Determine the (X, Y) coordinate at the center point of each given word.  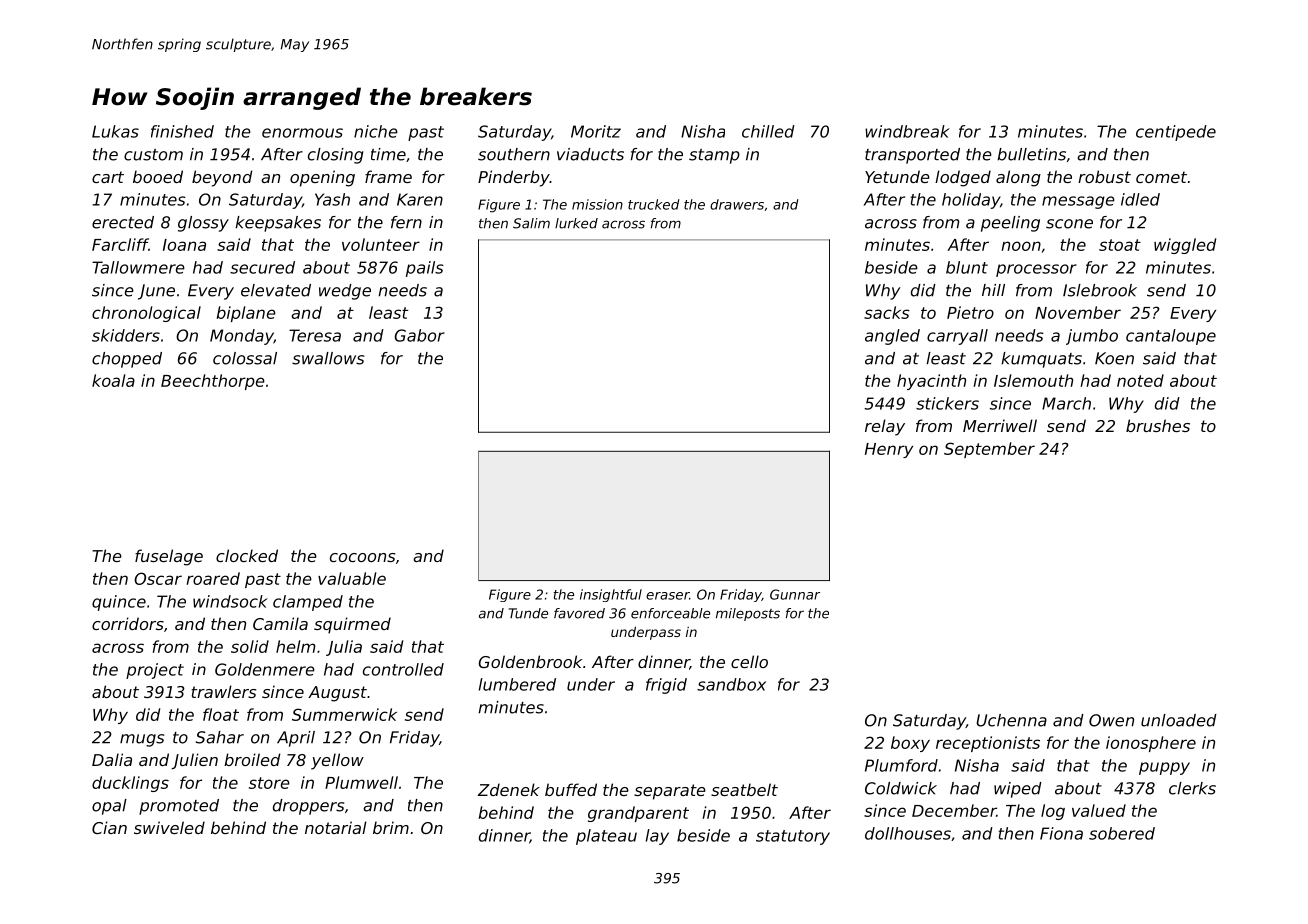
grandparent (638, 814)
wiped (1018, 790)
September (989, 450)
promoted (179, 807)
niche (376, 131)
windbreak (907, 131)
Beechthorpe (213, 382)
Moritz (596, 131)
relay (885, 427)
